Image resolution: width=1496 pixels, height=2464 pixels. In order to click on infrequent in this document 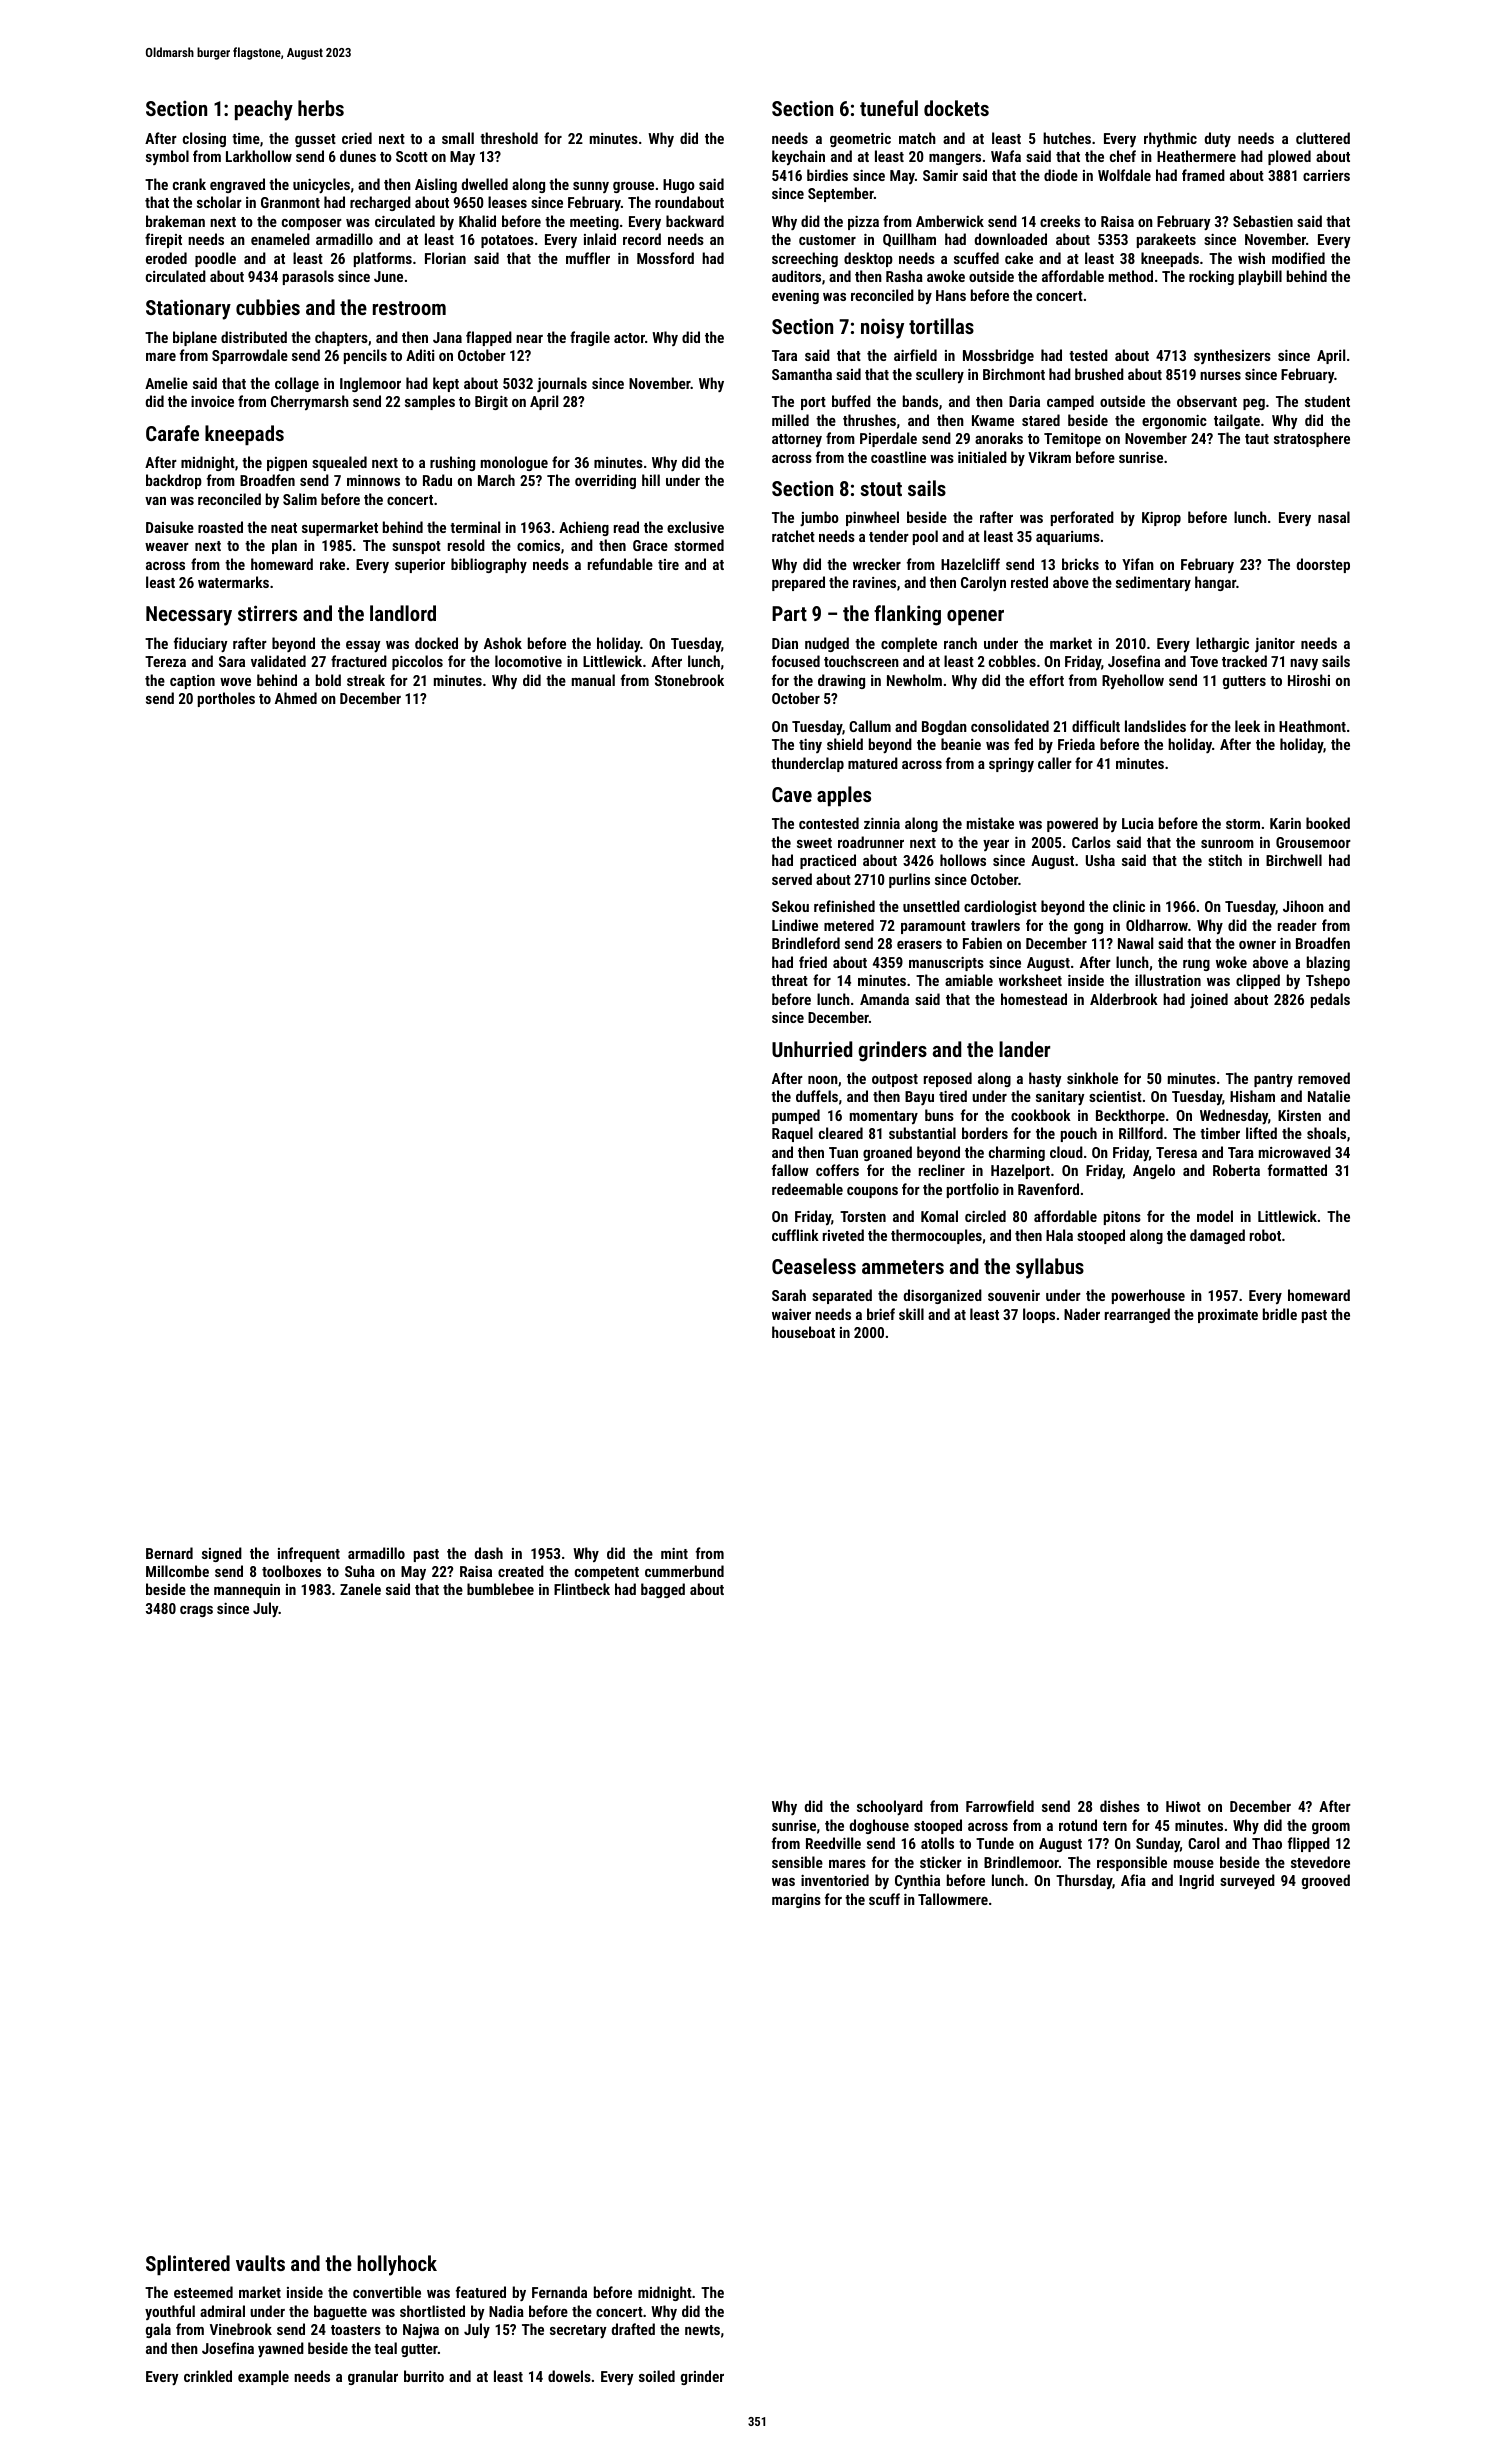, I will do `click(309, 1554)`.
